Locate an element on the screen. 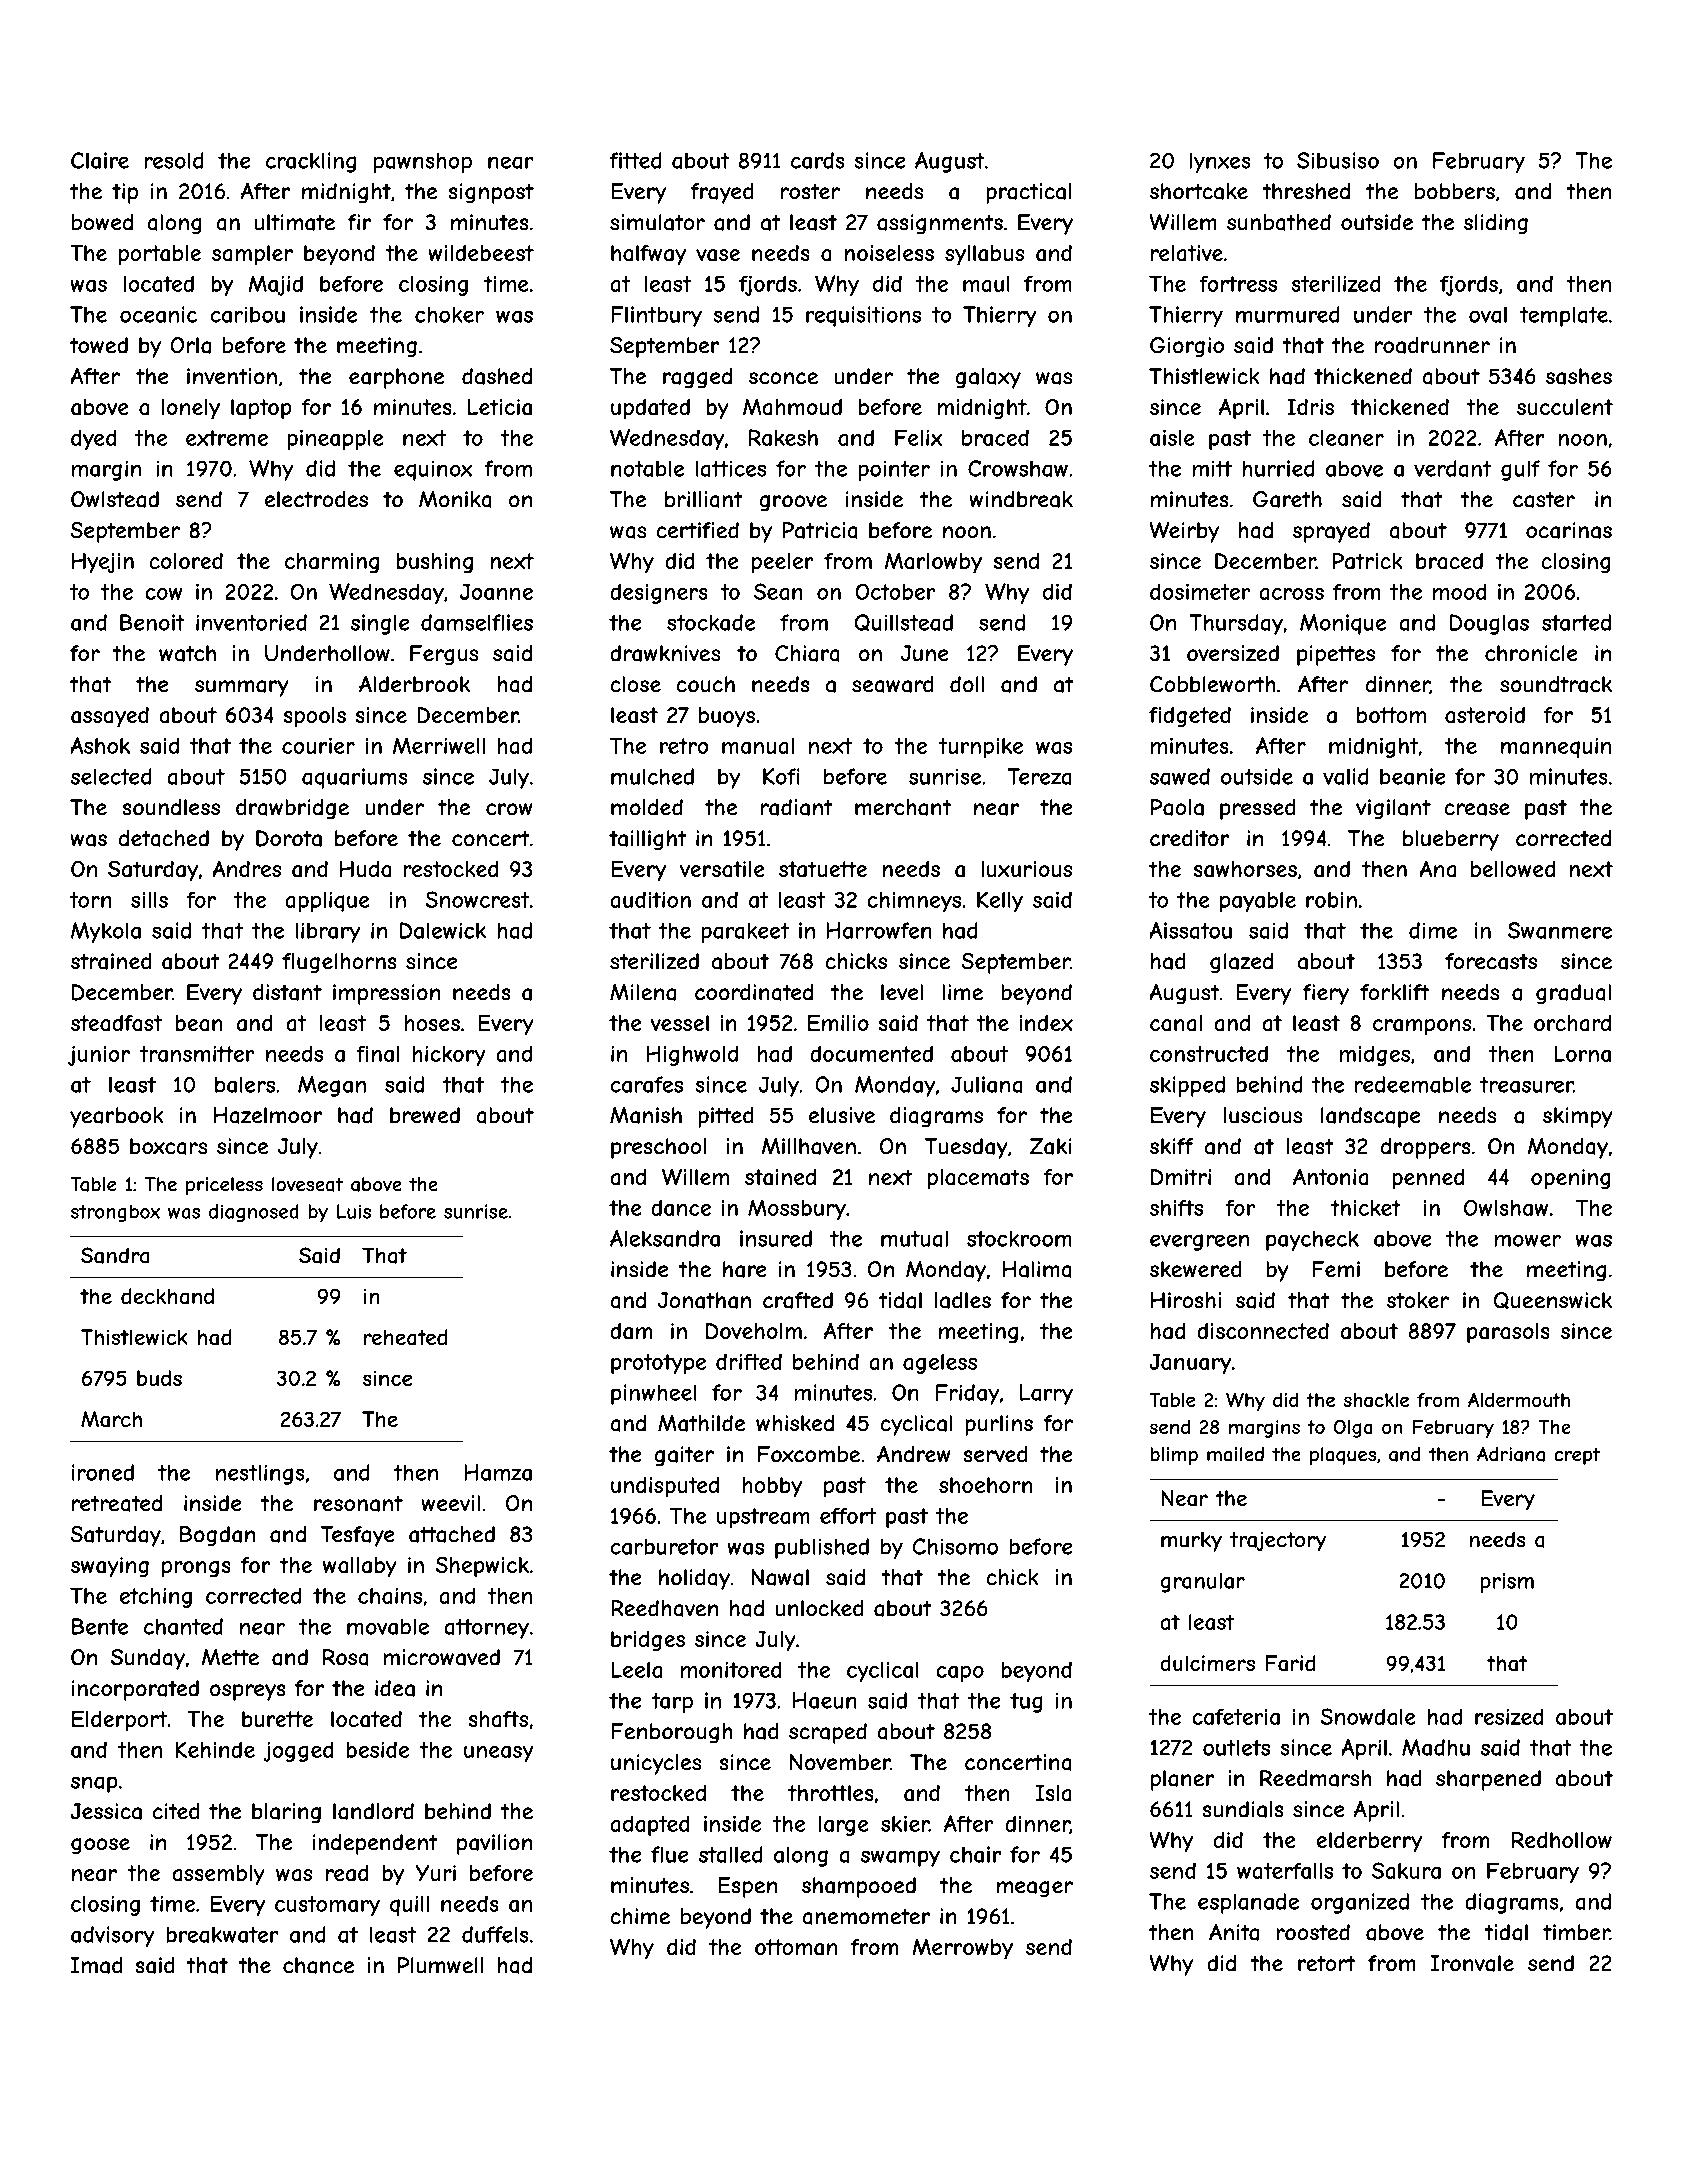 This screenshot has height=2178, width=1683. cards is located at coordinates (818, 160).
